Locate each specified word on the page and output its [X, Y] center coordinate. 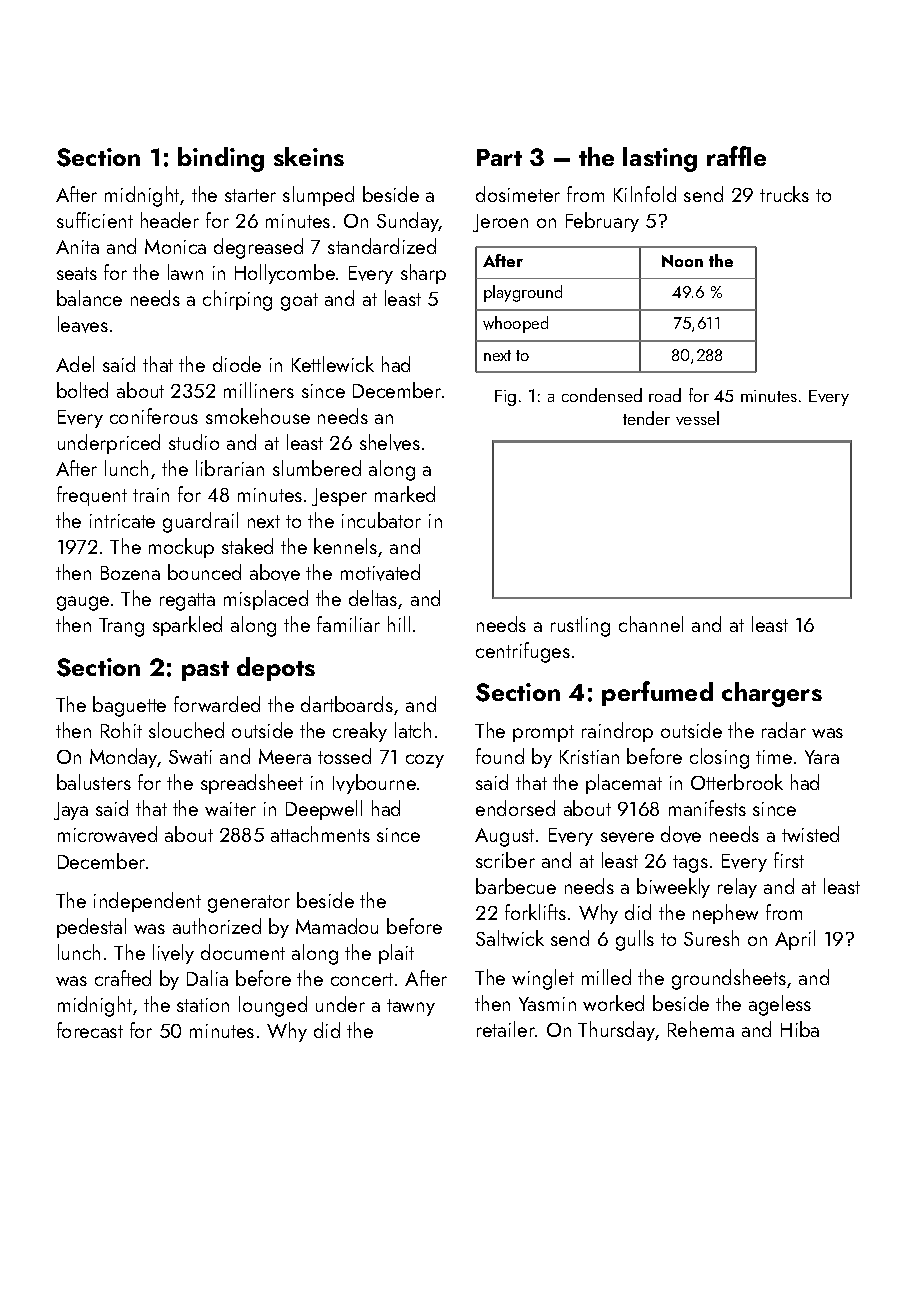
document [243, 952]
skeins [309, 156]
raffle [736, 156]
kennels [345, 546]
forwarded [217, 704]
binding [221, 159]
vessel [697, 418]
